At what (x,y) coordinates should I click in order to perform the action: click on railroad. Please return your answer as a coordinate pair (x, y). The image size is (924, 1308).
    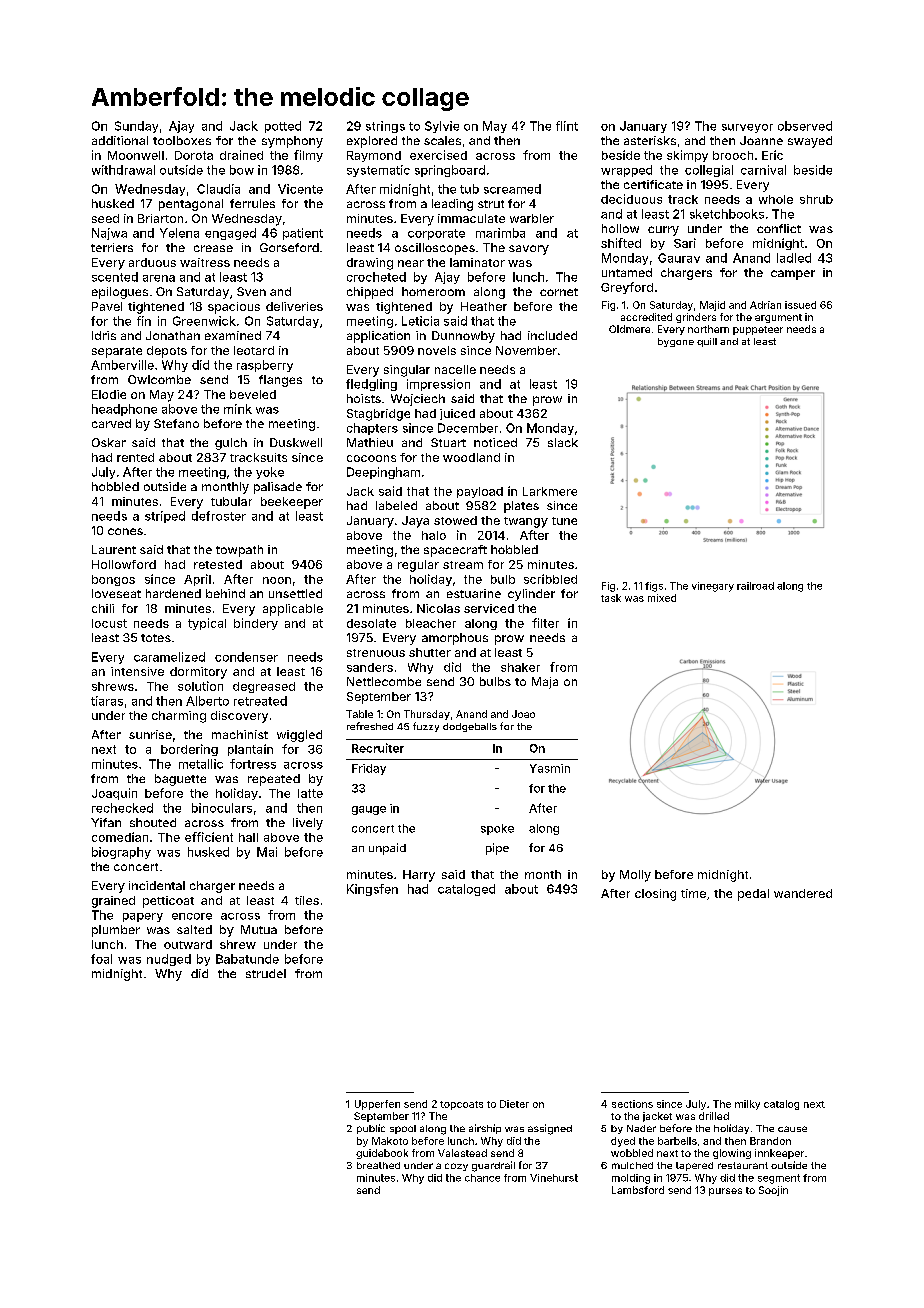
    Looking at the image, I should click on (755, 586).
